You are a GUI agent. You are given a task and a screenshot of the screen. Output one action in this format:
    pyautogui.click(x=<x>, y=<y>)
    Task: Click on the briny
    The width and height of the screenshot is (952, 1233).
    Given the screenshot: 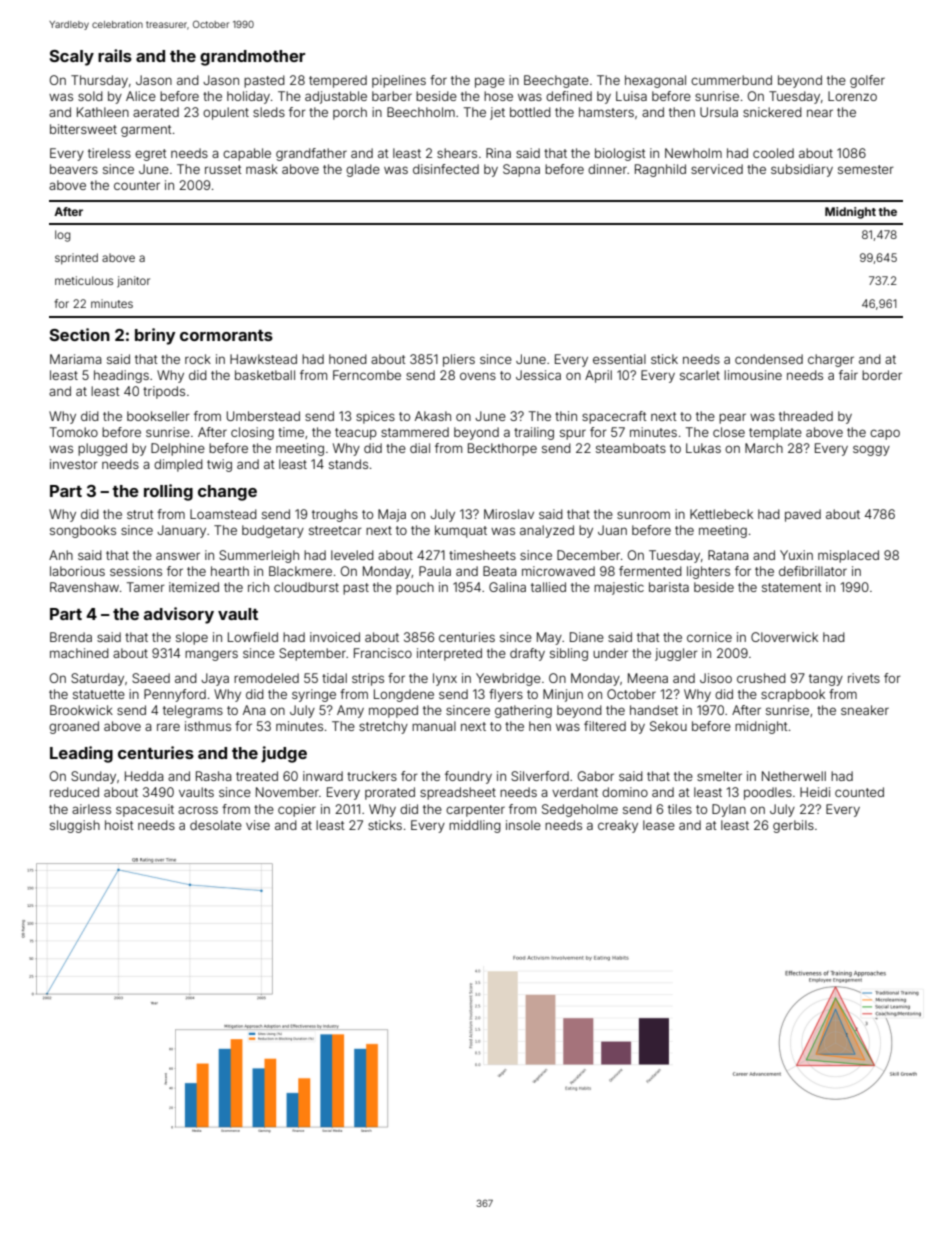 What is the action you would take?
    pyautogui.click(x=155, y=336)
